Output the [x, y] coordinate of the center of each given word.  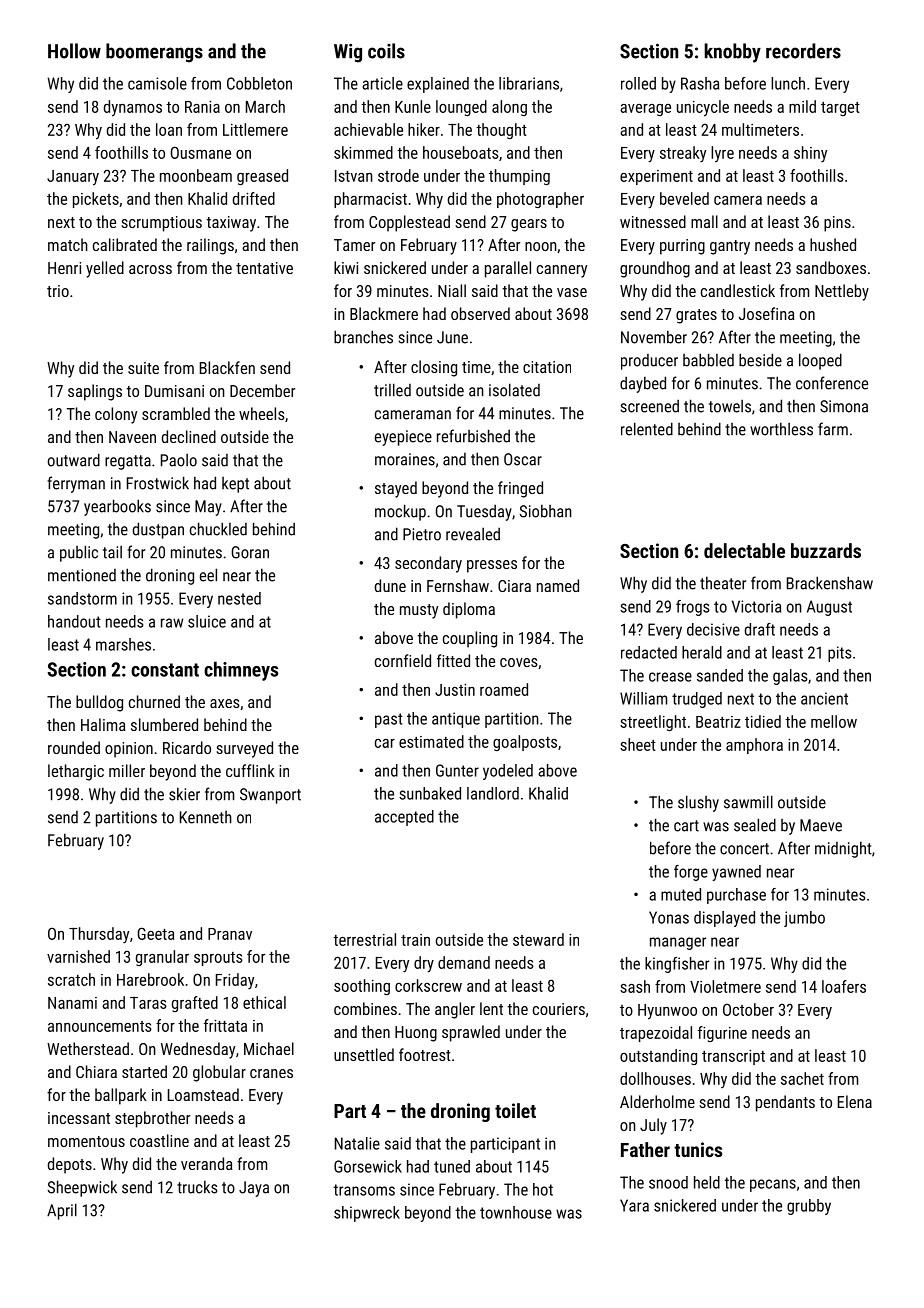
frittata [225, 1025]
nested [239, 598]
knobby [732, 53]
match [68, 244]
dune [390, 585]
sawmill [748, 802]
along [509, 108]
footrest [425, 1054]
